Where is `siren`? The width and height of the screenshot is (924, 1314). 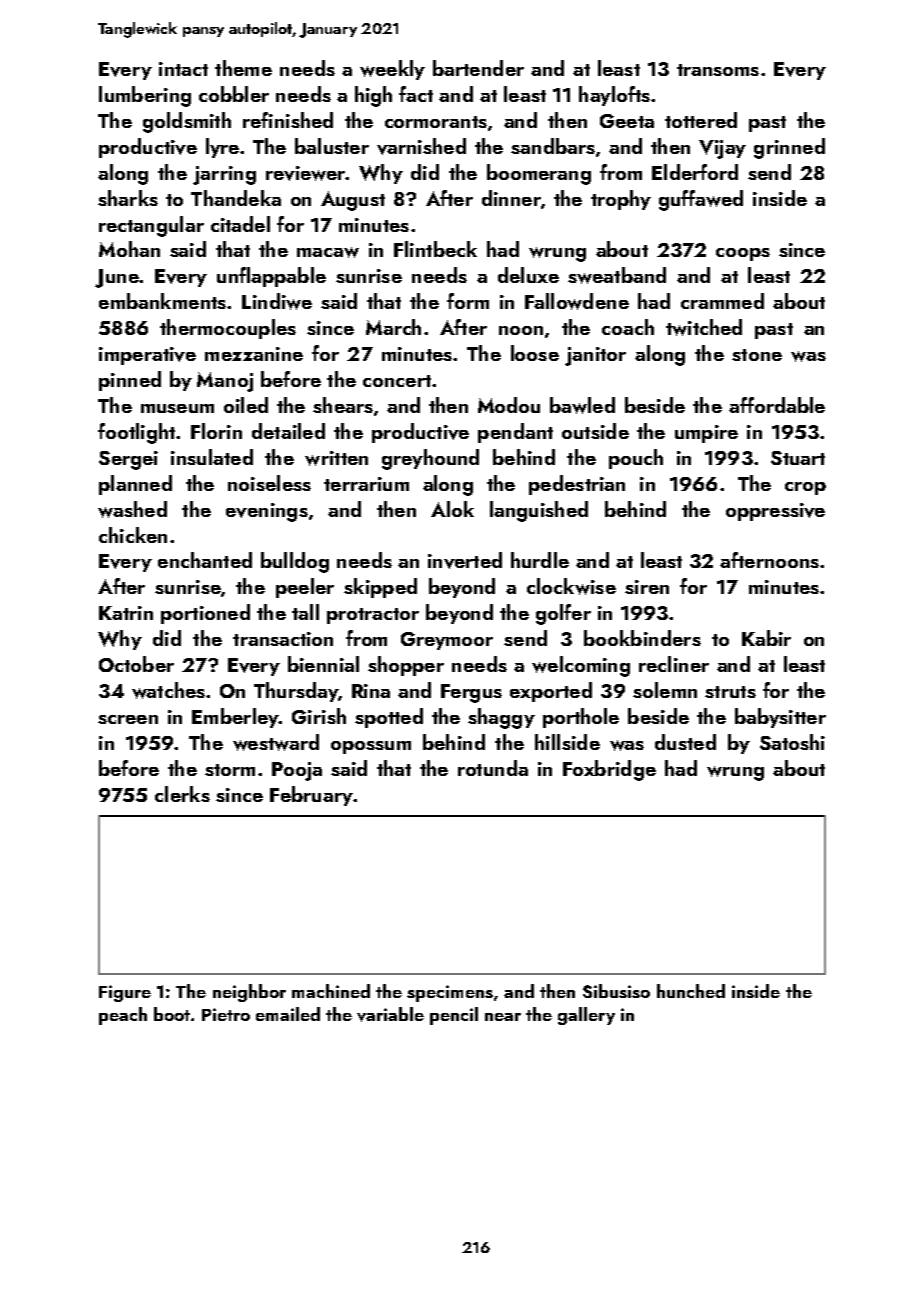 siren is located at coordinates (647, 587).
